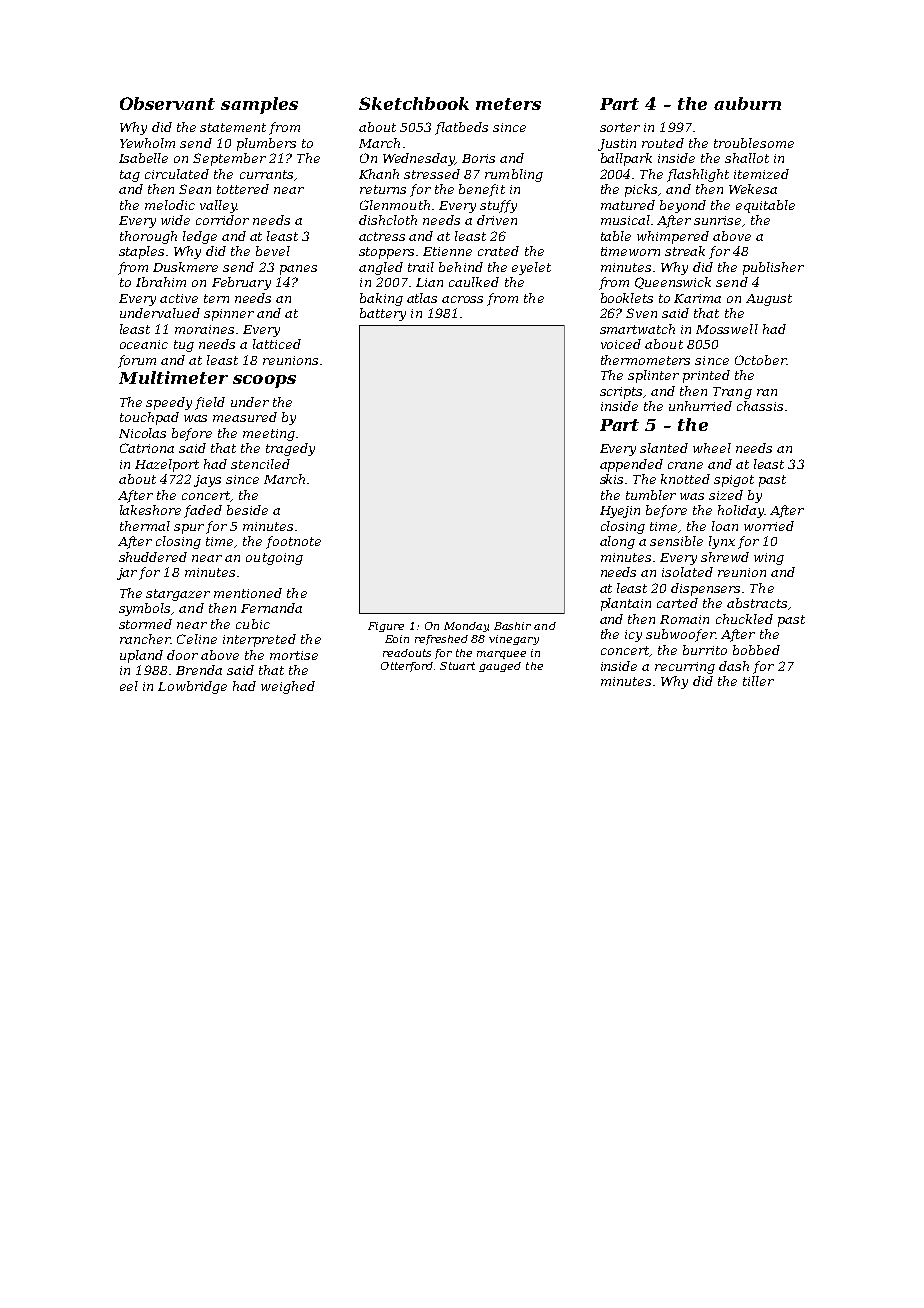  What do you see at coordinates (147, 143) in the page?
I see `Yewholm` at bounding box center [147, 143].
